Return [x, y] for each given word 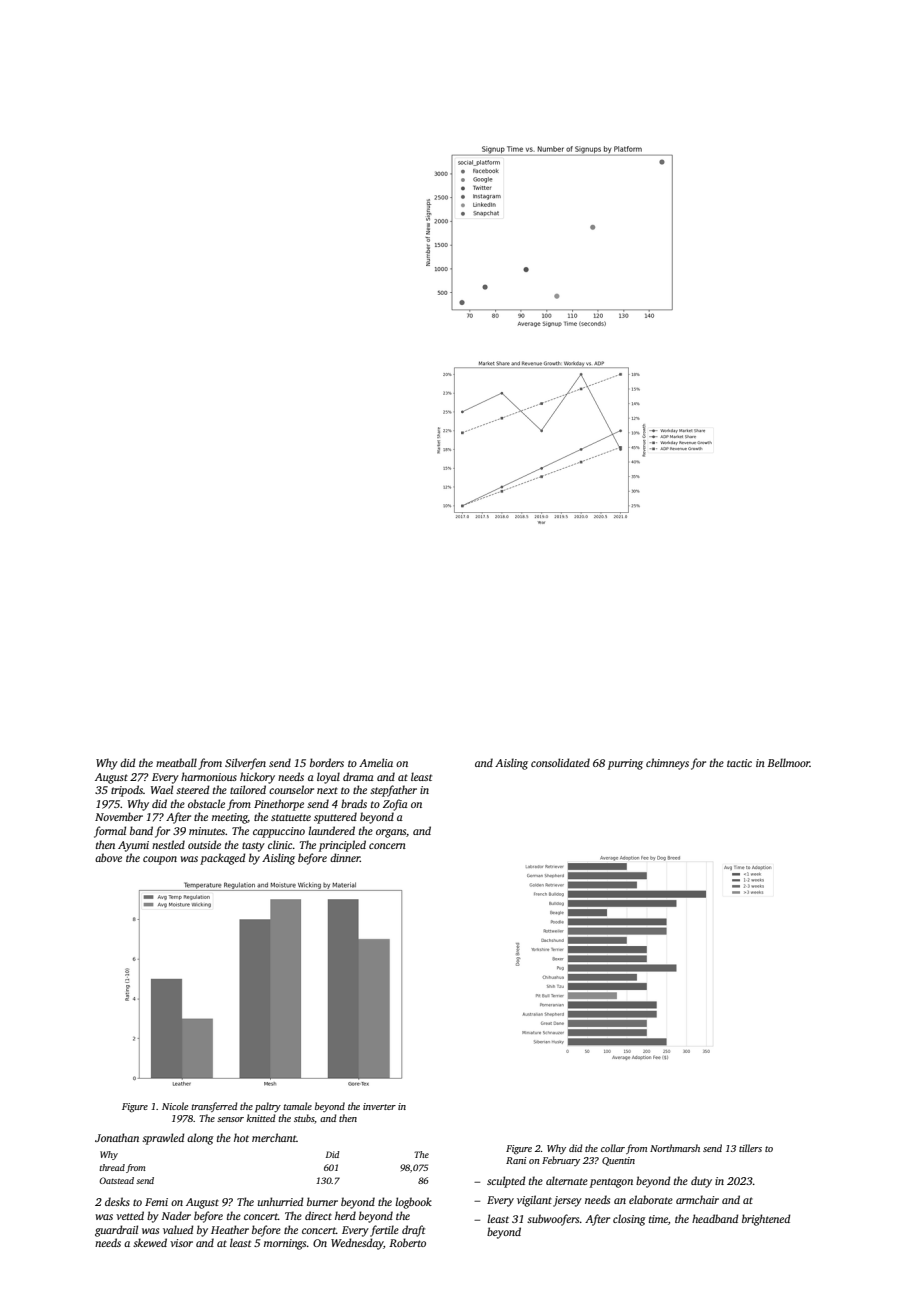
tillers [750, 1148]
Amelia [376, 762]
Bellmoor [788, 762]
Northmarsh [675, 1148]
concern [387, 846]
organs [391, 833]
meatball [176, 762]
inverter [379, 1106]
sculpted [506, 1182]
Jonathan [117, 1137]
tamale [298, 1106]
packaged [223, 859]
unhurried [281, 1201]
